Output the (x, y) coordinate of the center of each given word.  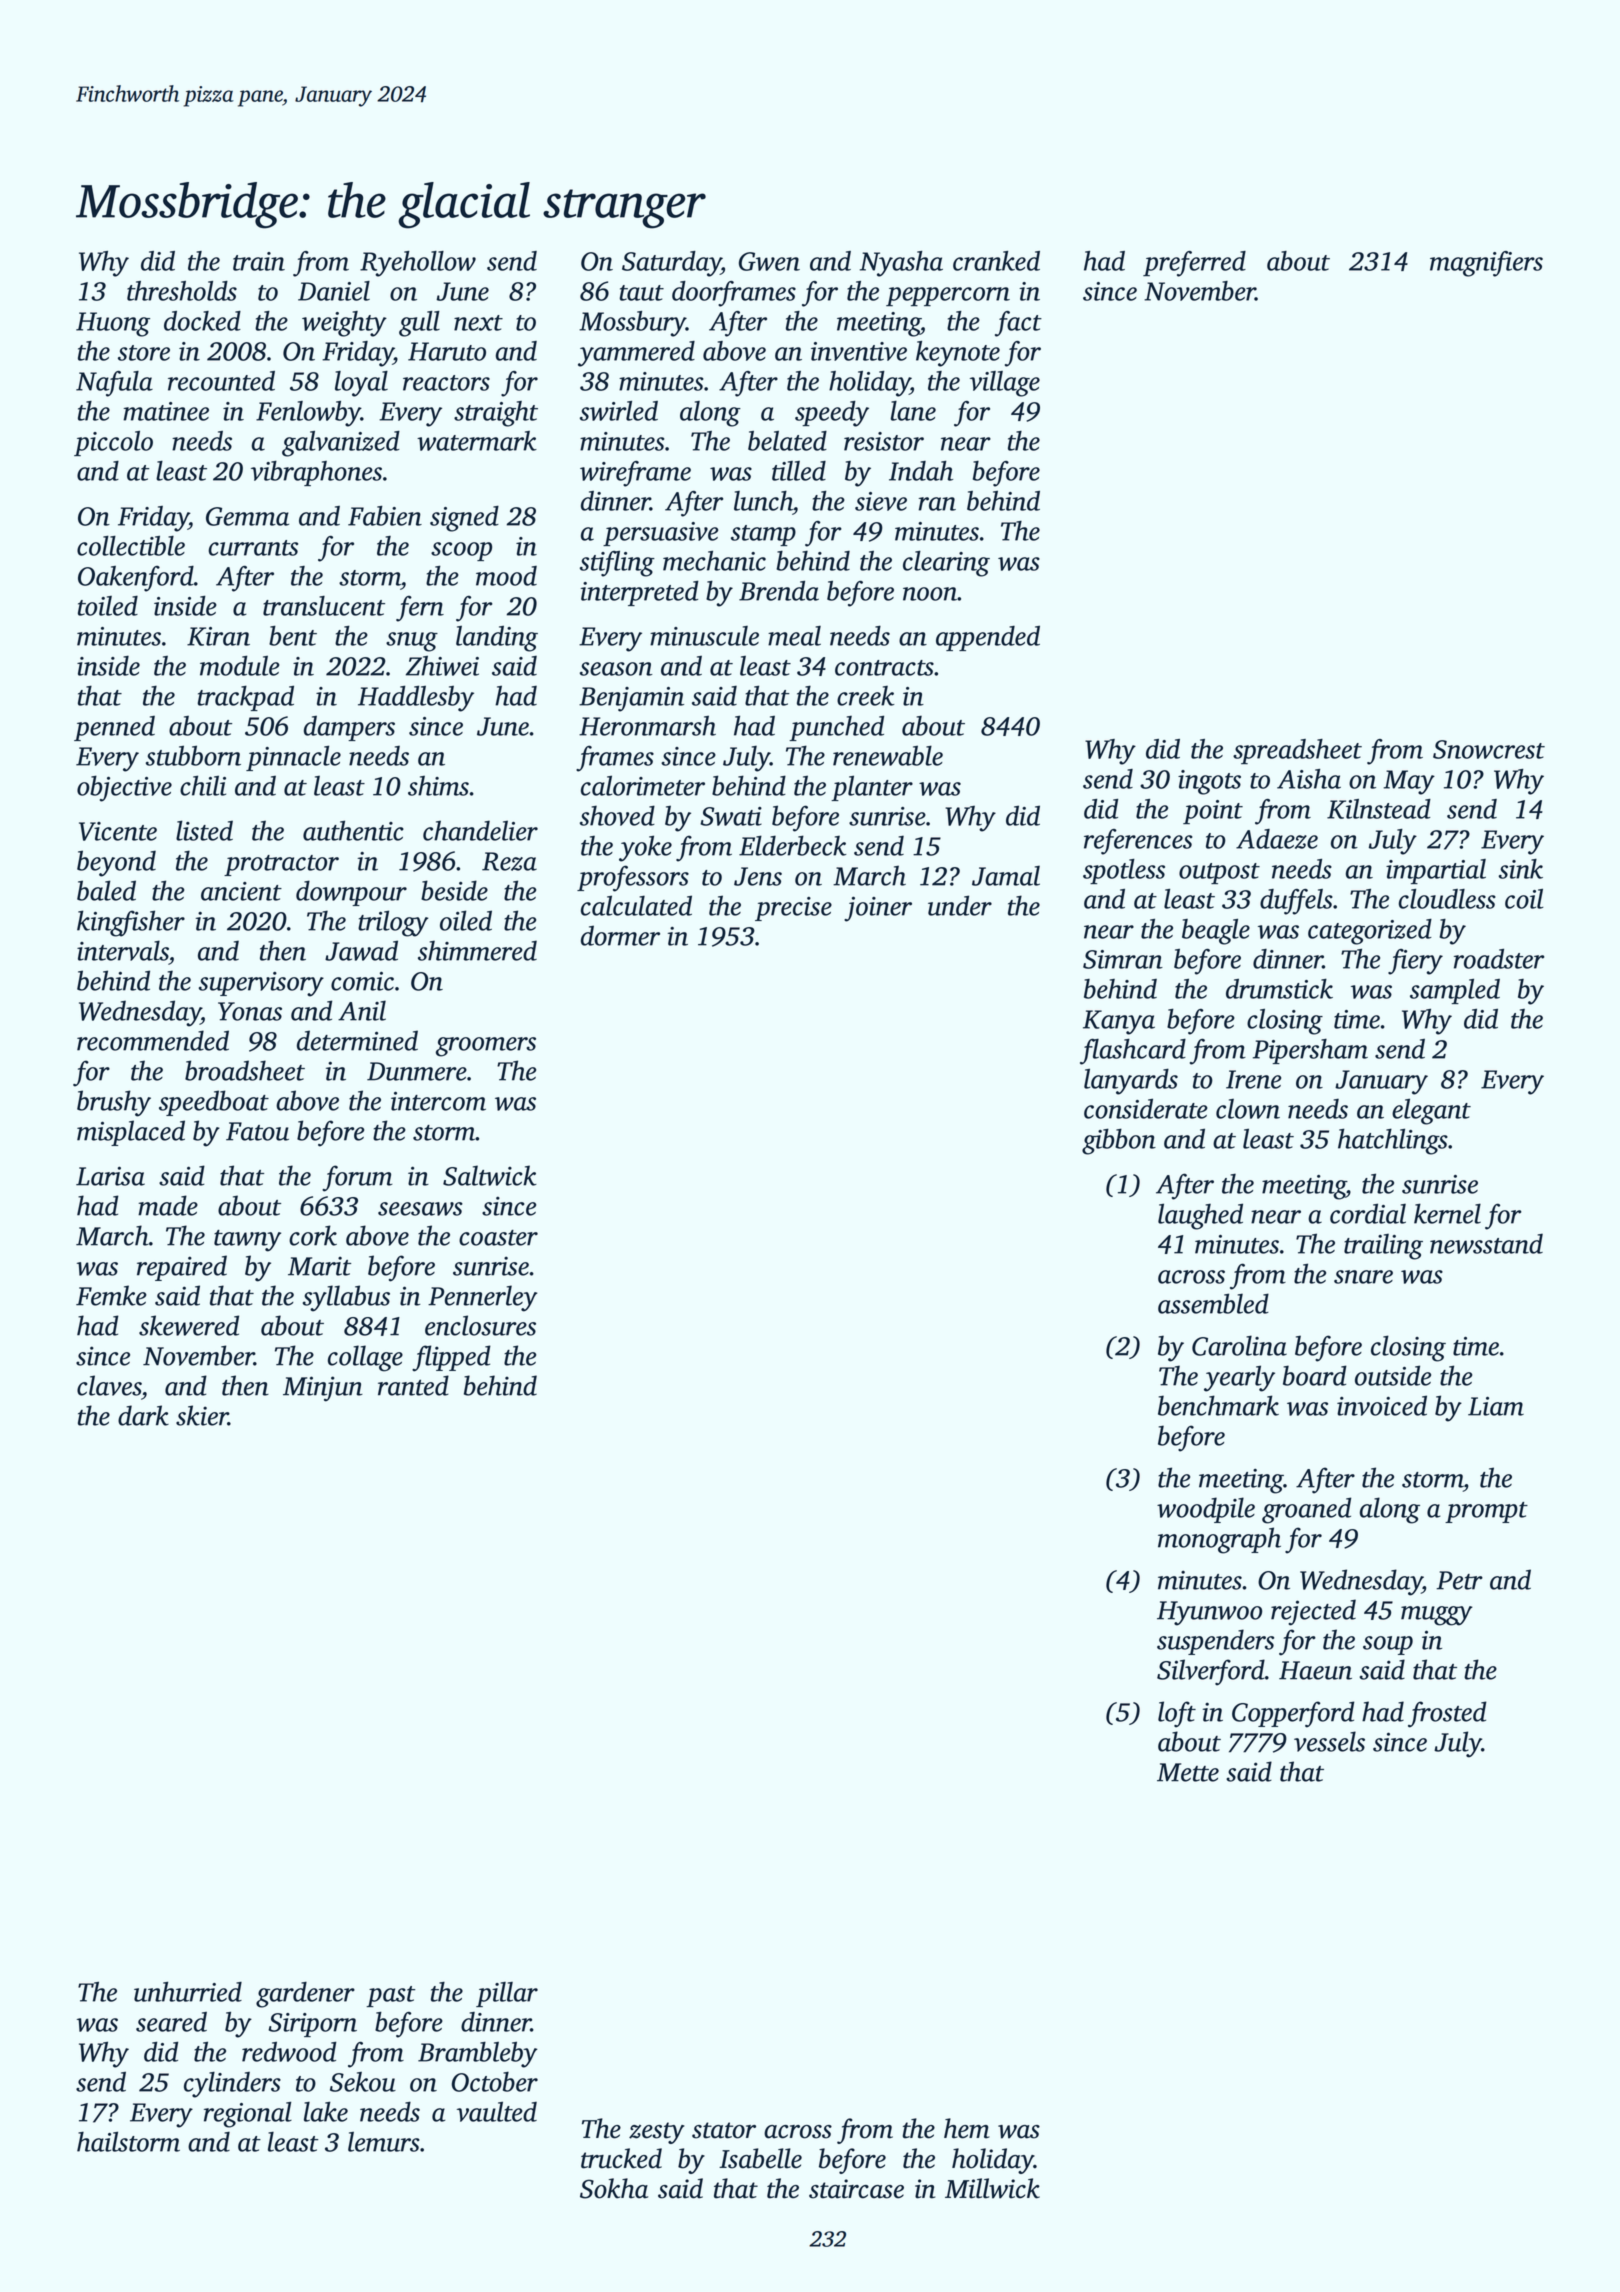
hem (967, 2128)
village (1005, 384)
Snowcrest (1489, 749)
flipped (451, 1358)
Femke (111, 1295)
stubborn (193, 755)
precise (793, 909)
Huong (113, 324)
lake (326, 2111)
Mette (1188, 1772)
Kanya (1119, 1022)
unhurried (188, 1992)
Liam (1496, 1406)
